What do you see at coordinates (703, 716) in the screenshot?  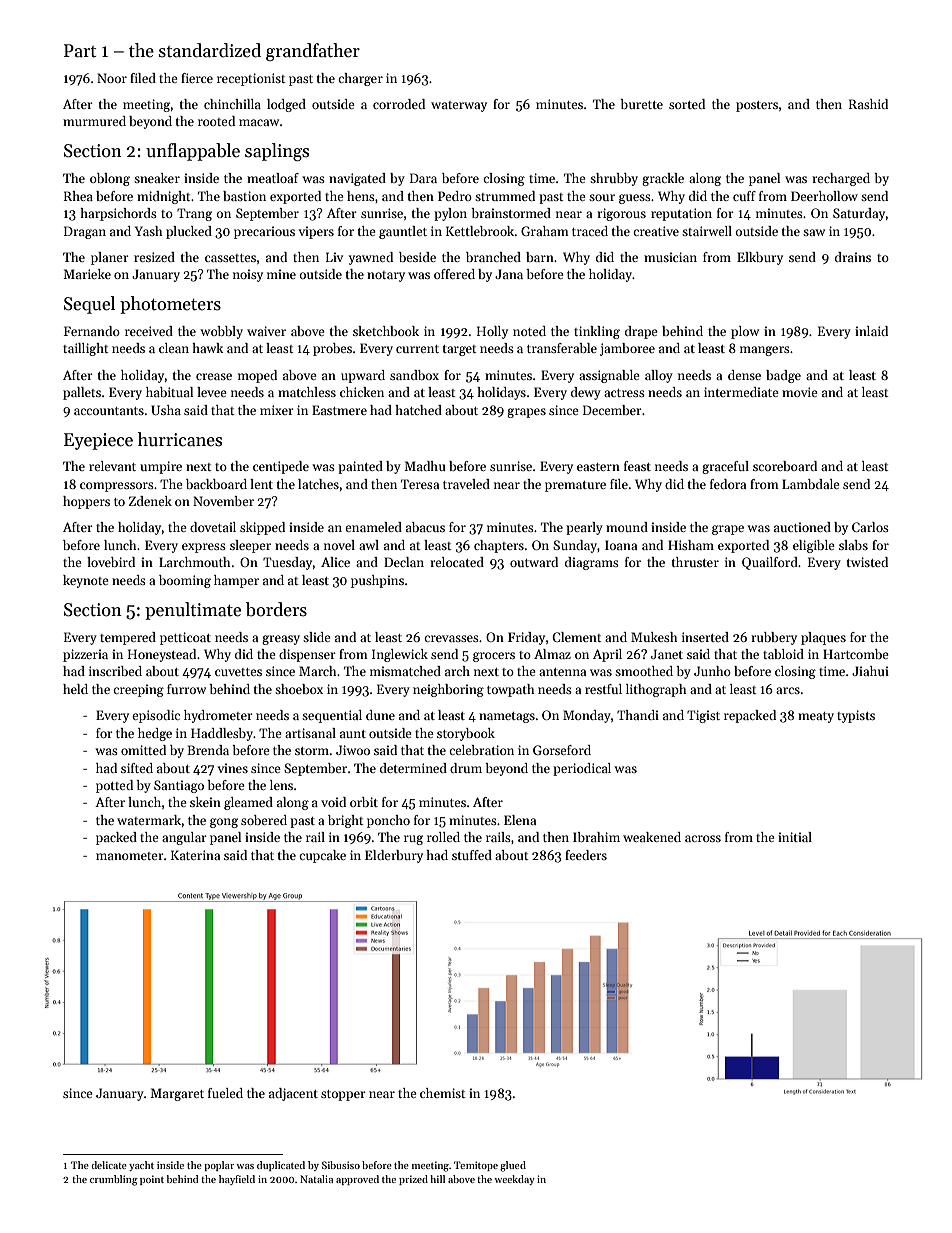 I see `Tigist` at bounding box center [703, 716].
